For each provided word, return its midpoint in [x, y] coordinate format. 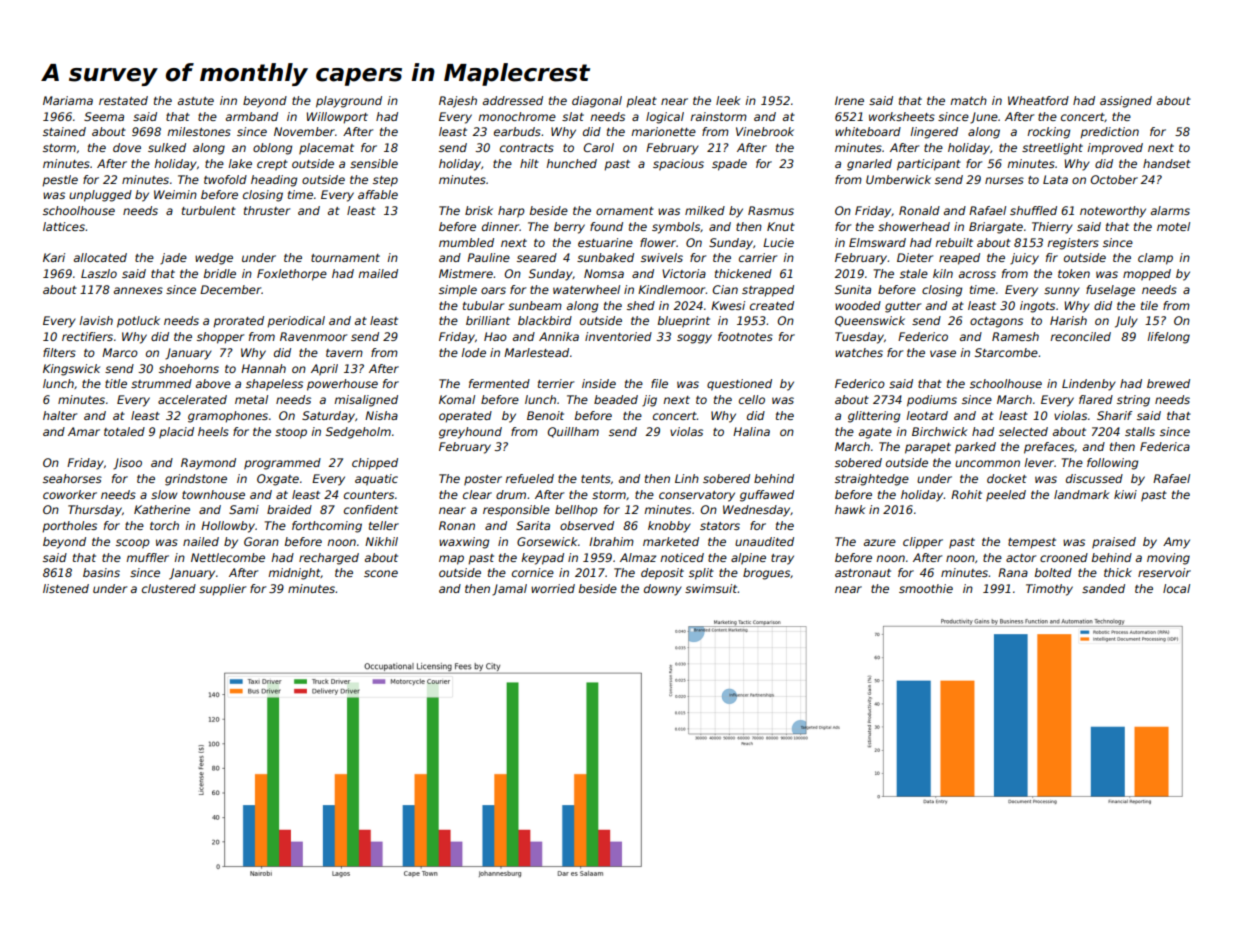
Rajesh [458, 102]
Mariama [68, 100]
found [606, 226]
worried [553, 588]
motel [1173, 226]
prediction [1109, 133]
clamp [1155, 259]
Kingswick [71, 370]
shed [641, 305]
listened [66, 588]
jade [173, 259]
